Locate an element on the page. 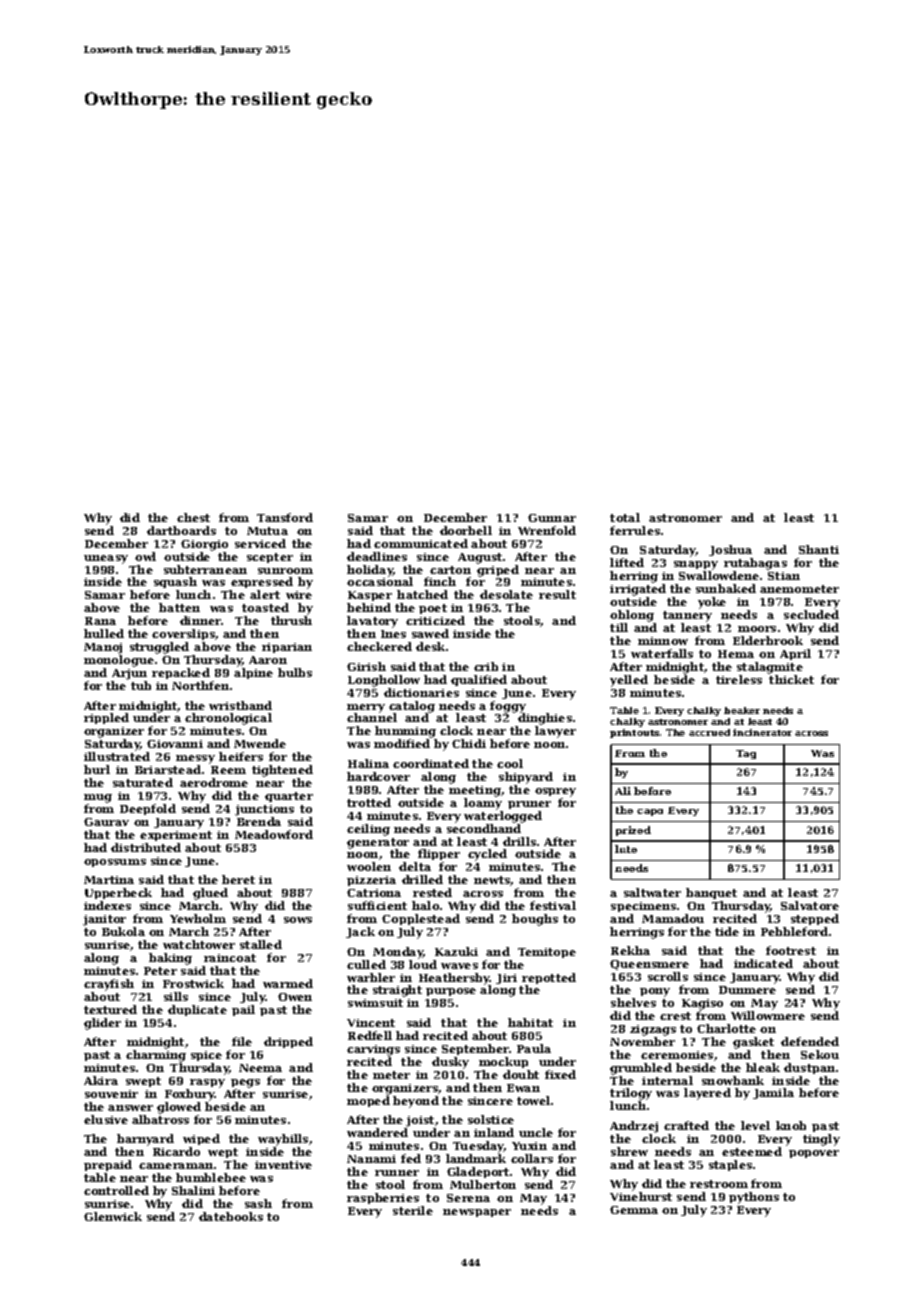  Tansford is located at coordinates (285, 517).
